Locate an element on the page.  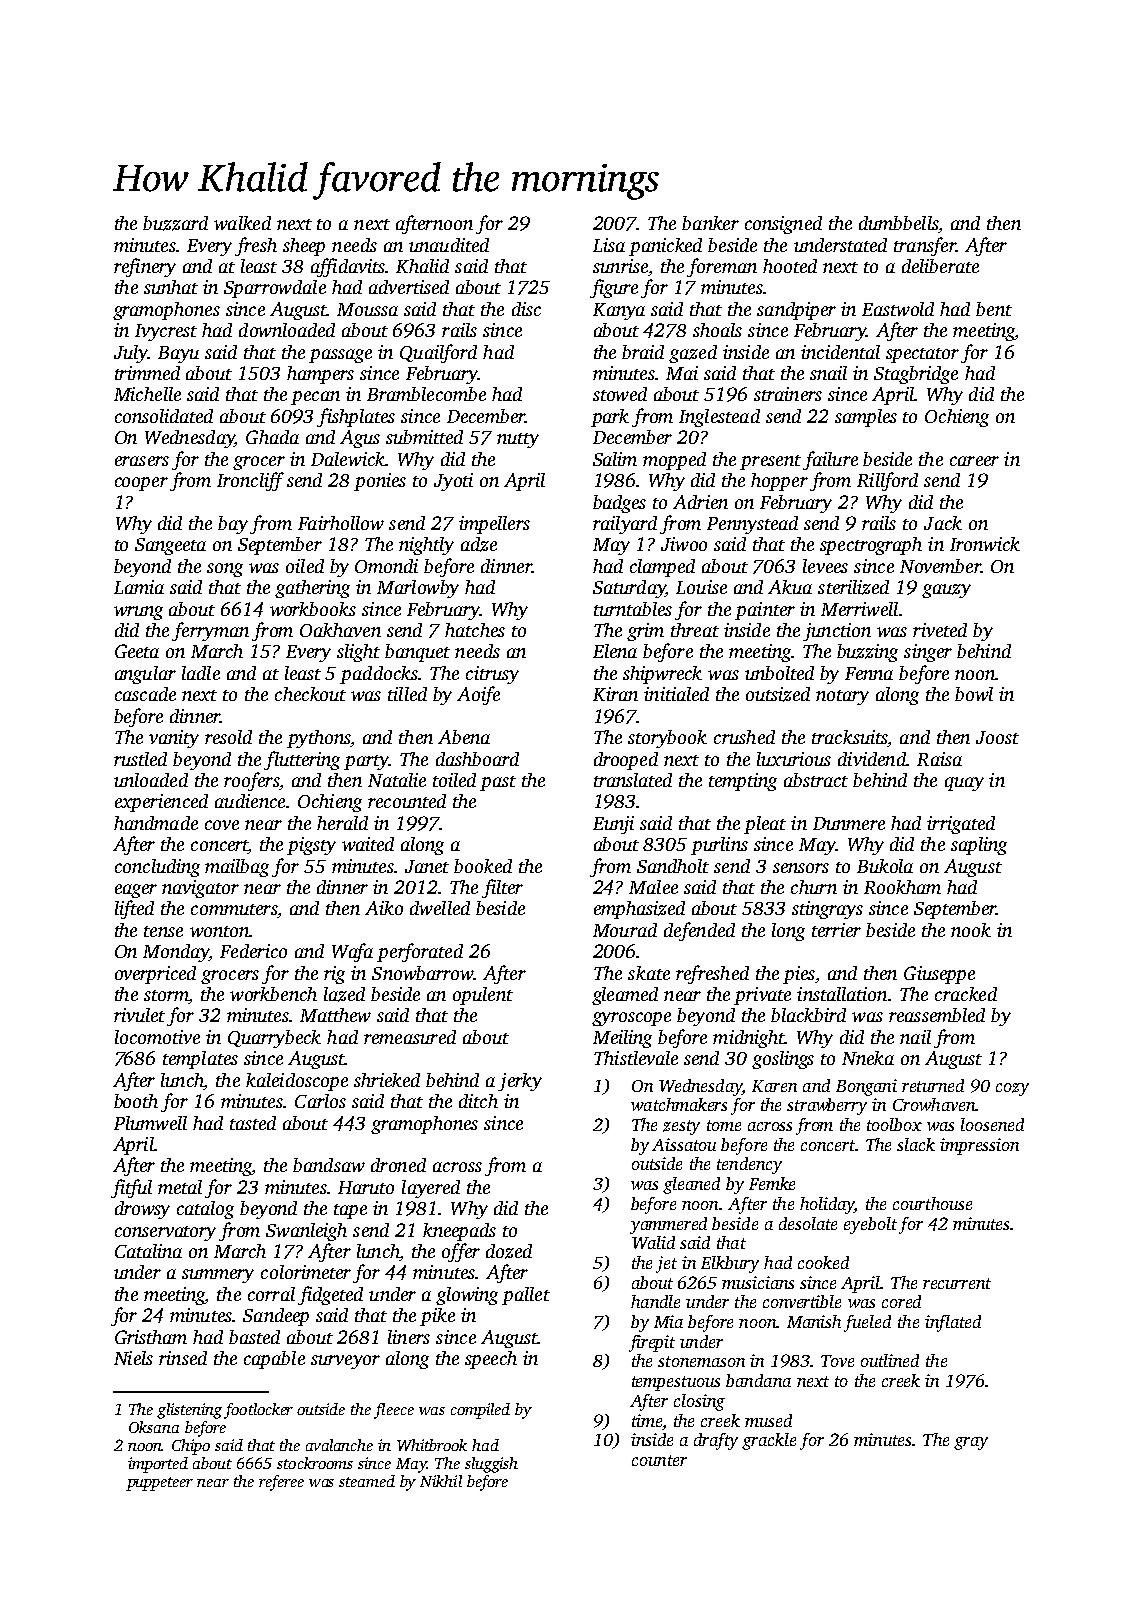
grackle is located at coordinates (769, 1441).
